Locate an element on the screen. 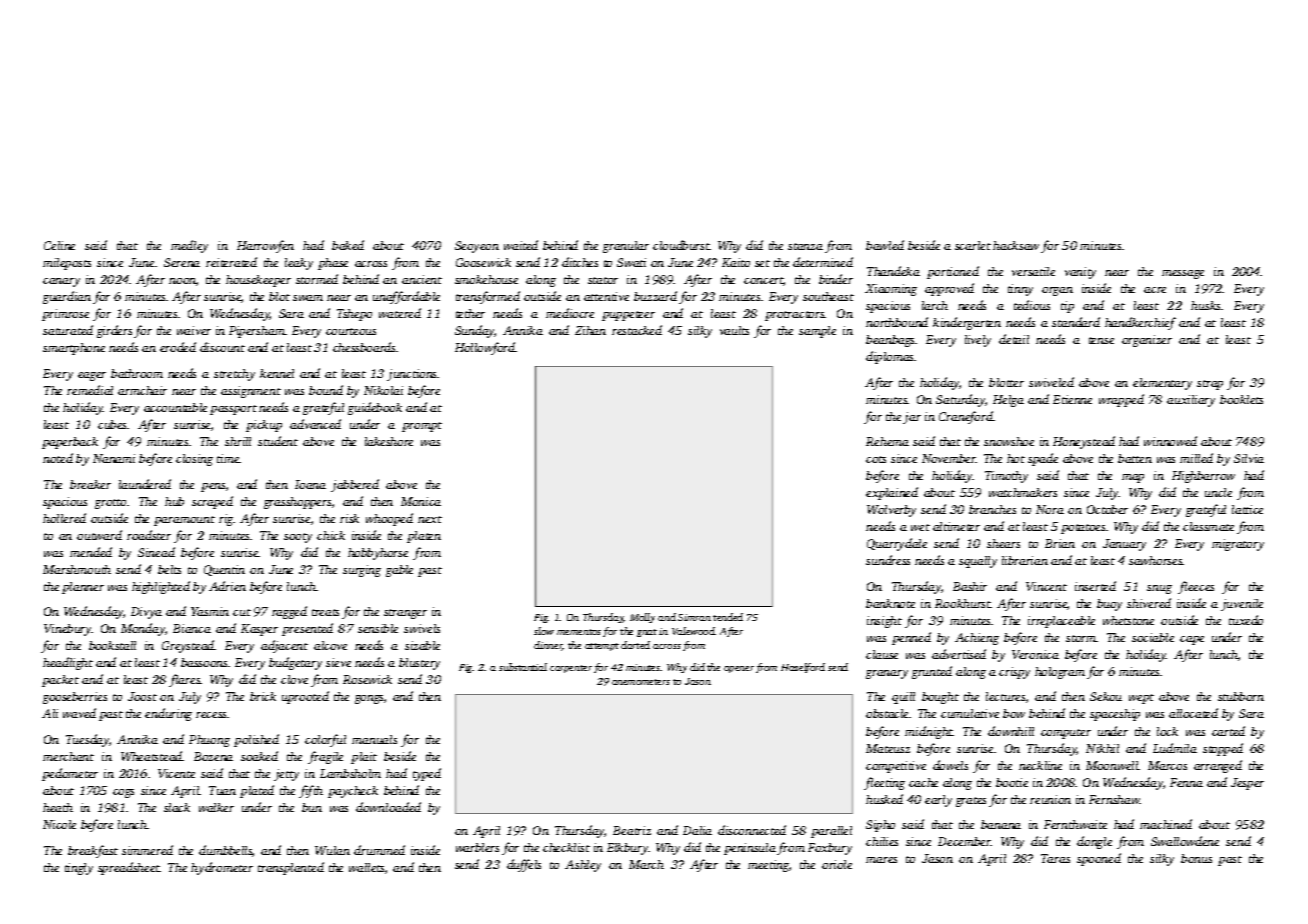 This screenshot has width=1308, height=924. Adrien is located at coordinates (227, 586).
